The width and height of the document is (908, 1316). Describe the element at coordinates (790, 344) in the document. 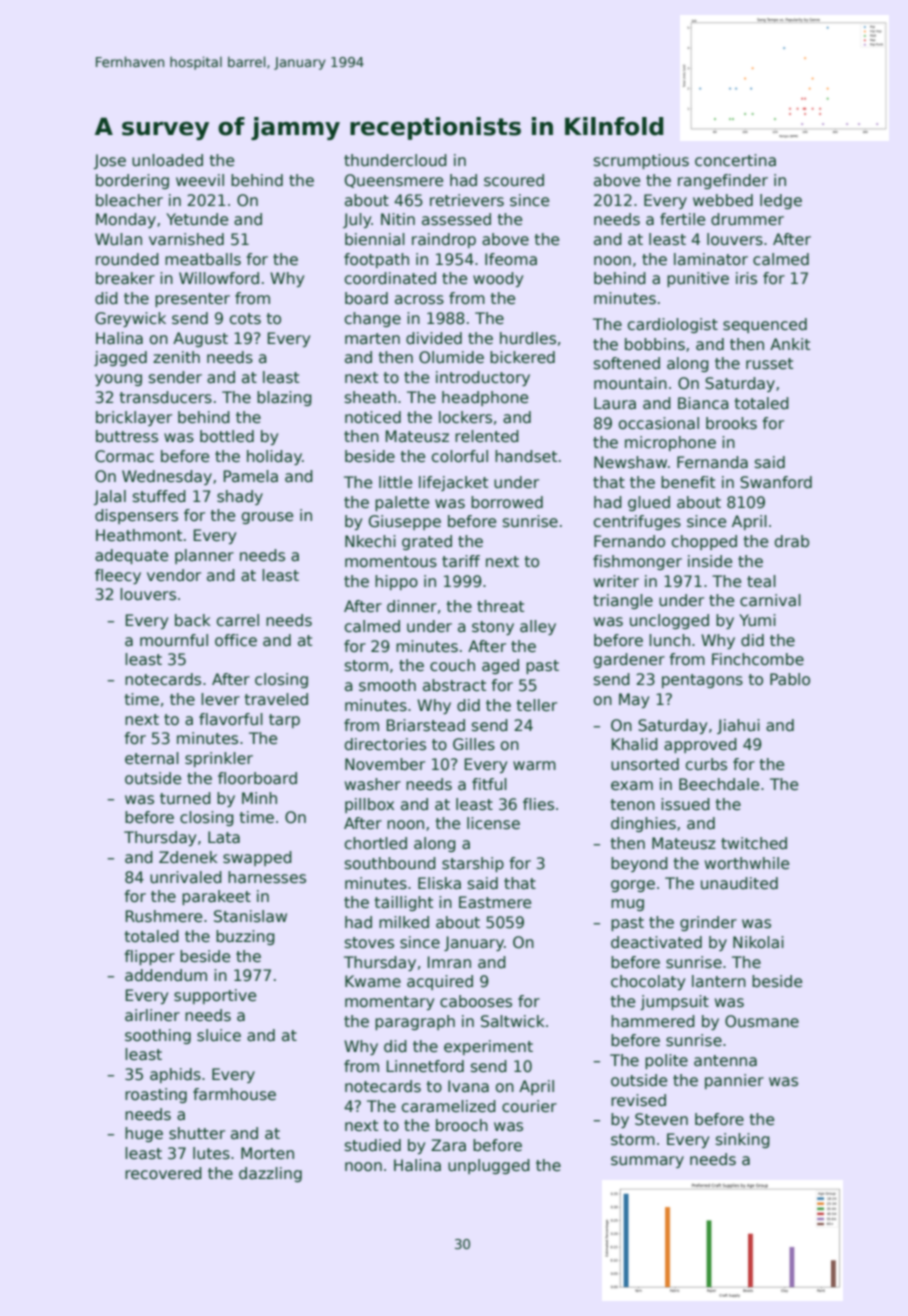

I see `Ankit` at that location.
